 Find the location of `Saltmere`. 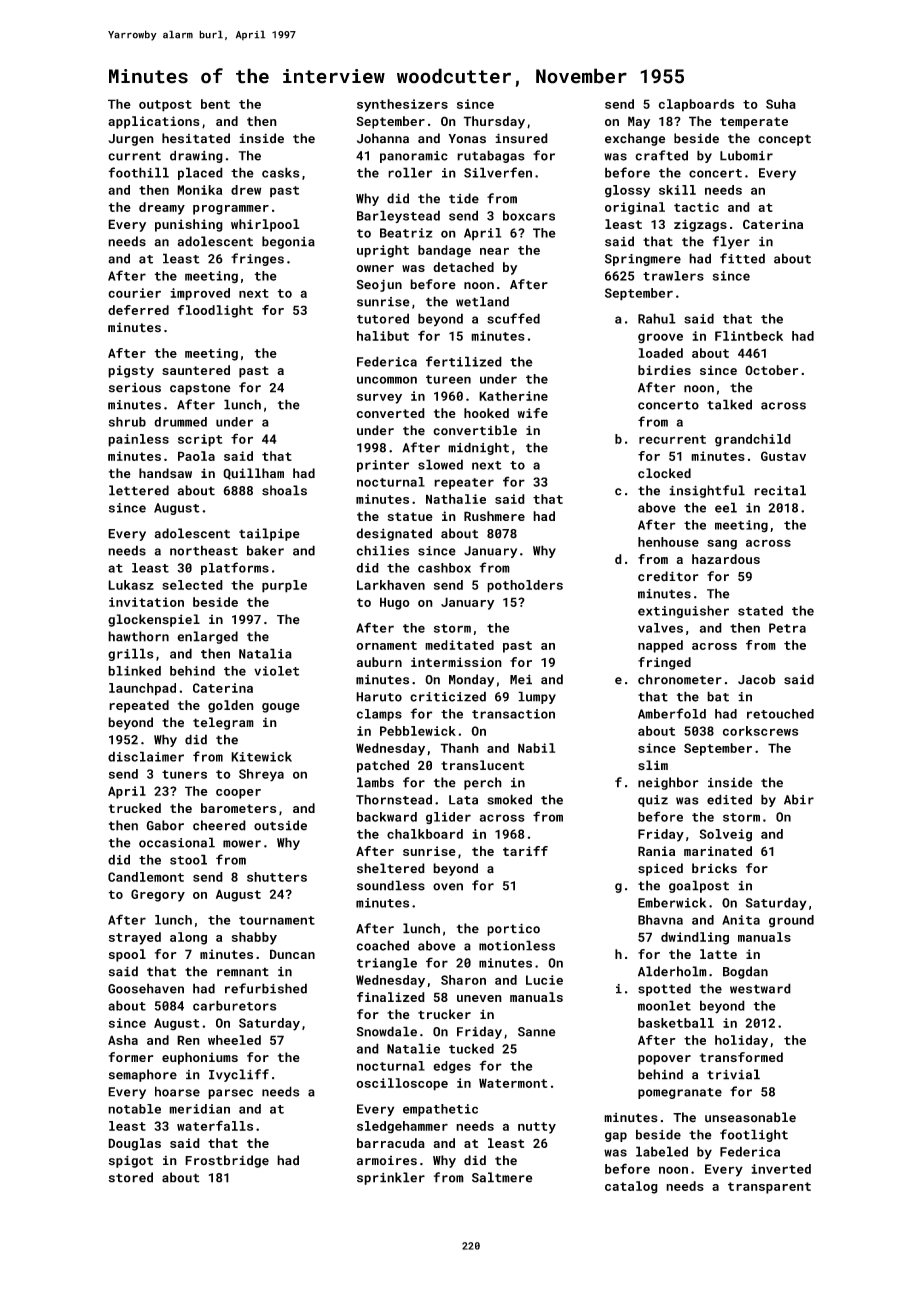

Saltmere is located at coordinates (502, 1177).
